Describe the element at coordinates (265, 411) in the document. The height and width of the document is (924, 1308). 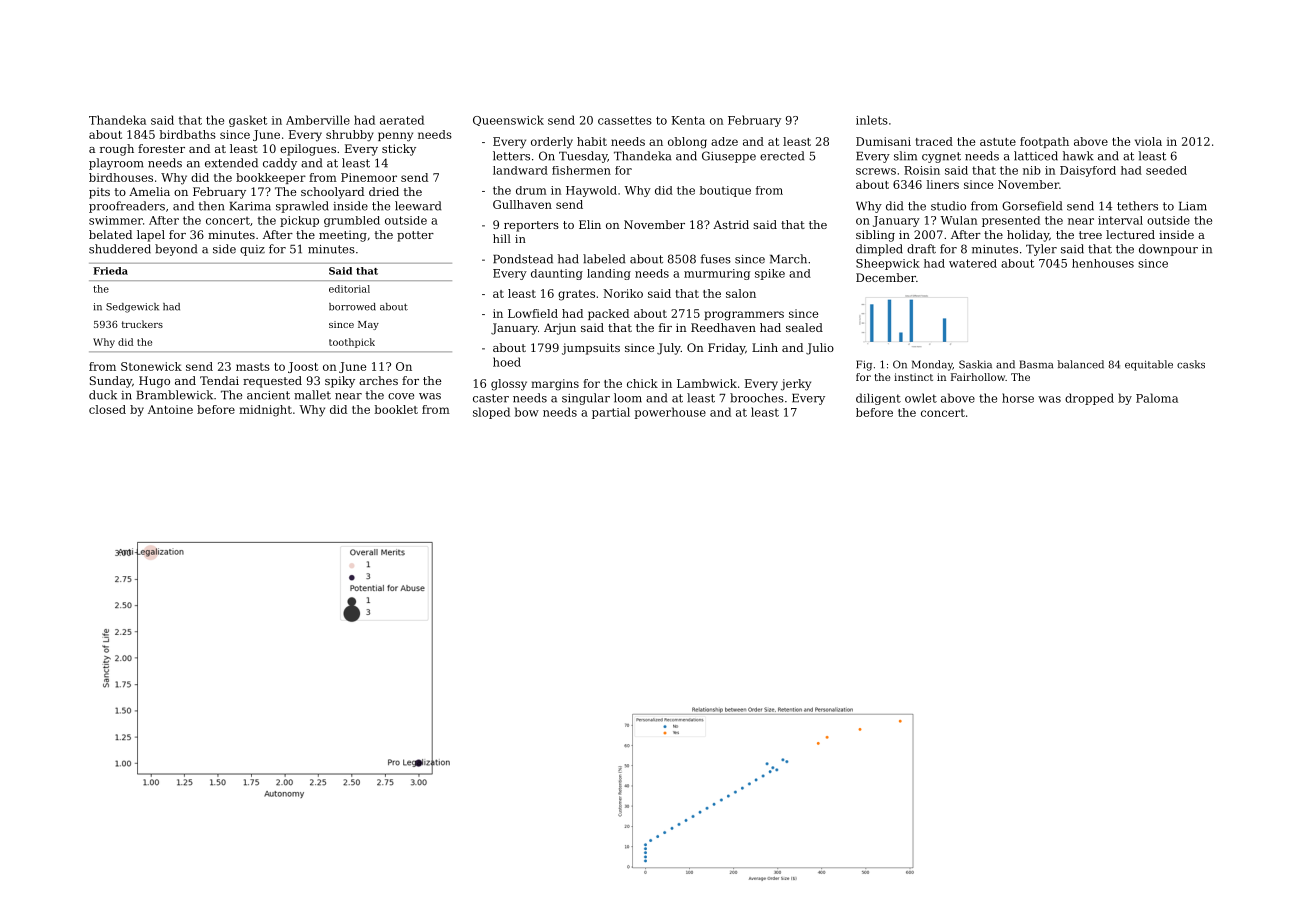
I see `midnight` at that location.
